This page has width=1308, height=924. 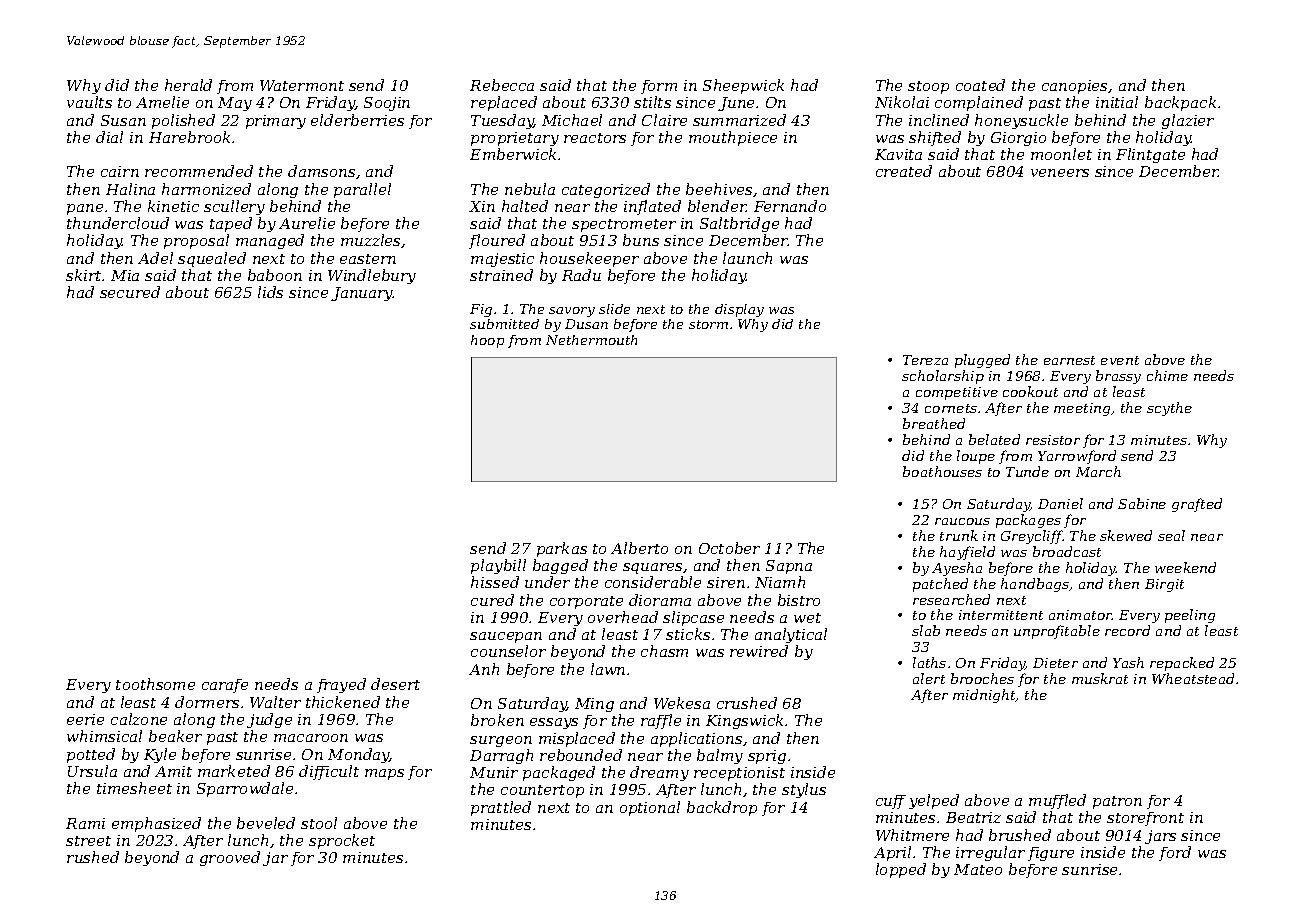 I want to click on Nethermouth, so click(x=591, y=340).
